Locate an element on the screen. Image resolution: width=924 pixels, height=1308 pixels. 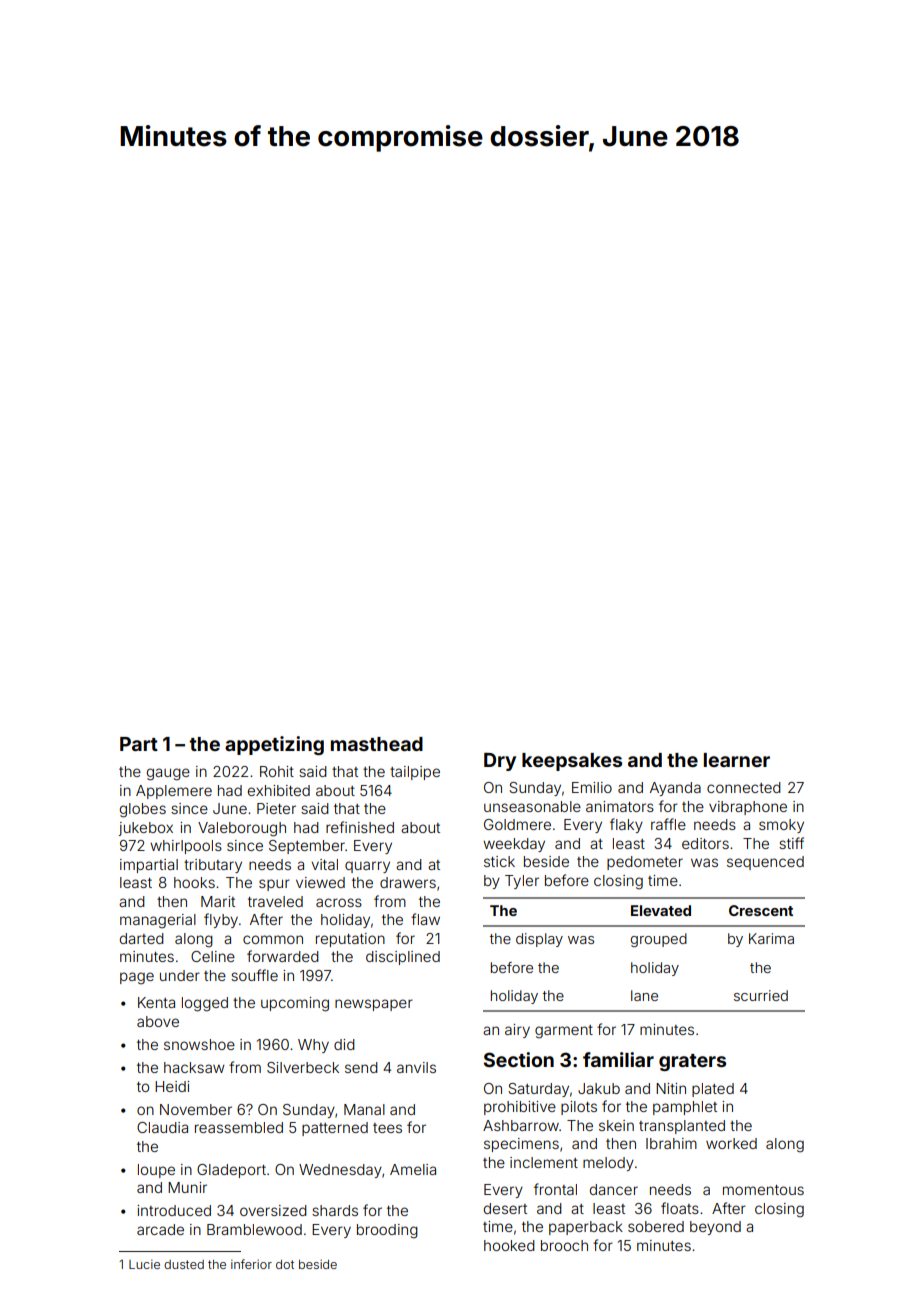
stick is located at coordinates (499, 861).
